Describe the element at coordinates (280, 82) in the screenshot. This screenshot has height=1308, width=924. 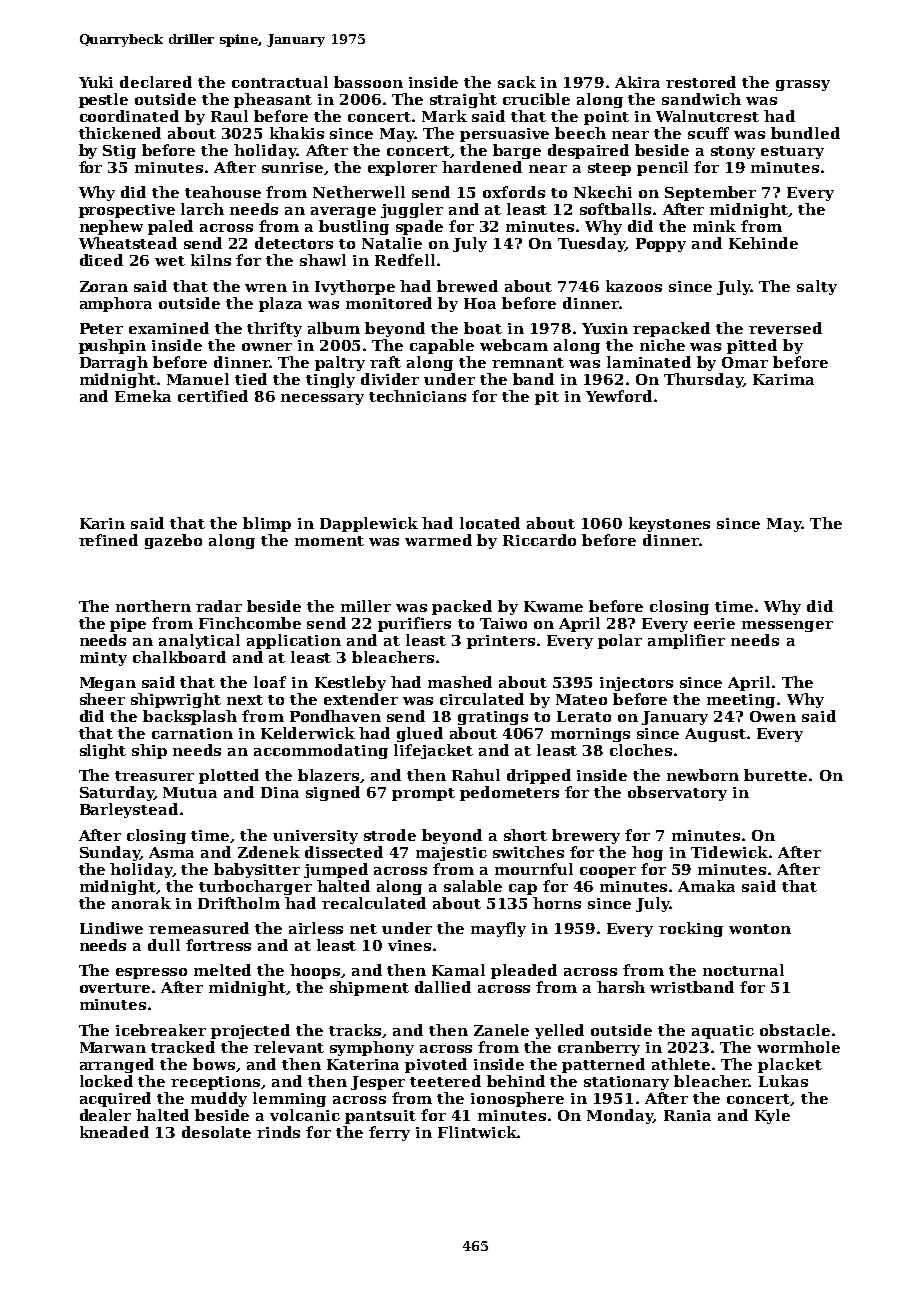
I see `contractual` at that location.
